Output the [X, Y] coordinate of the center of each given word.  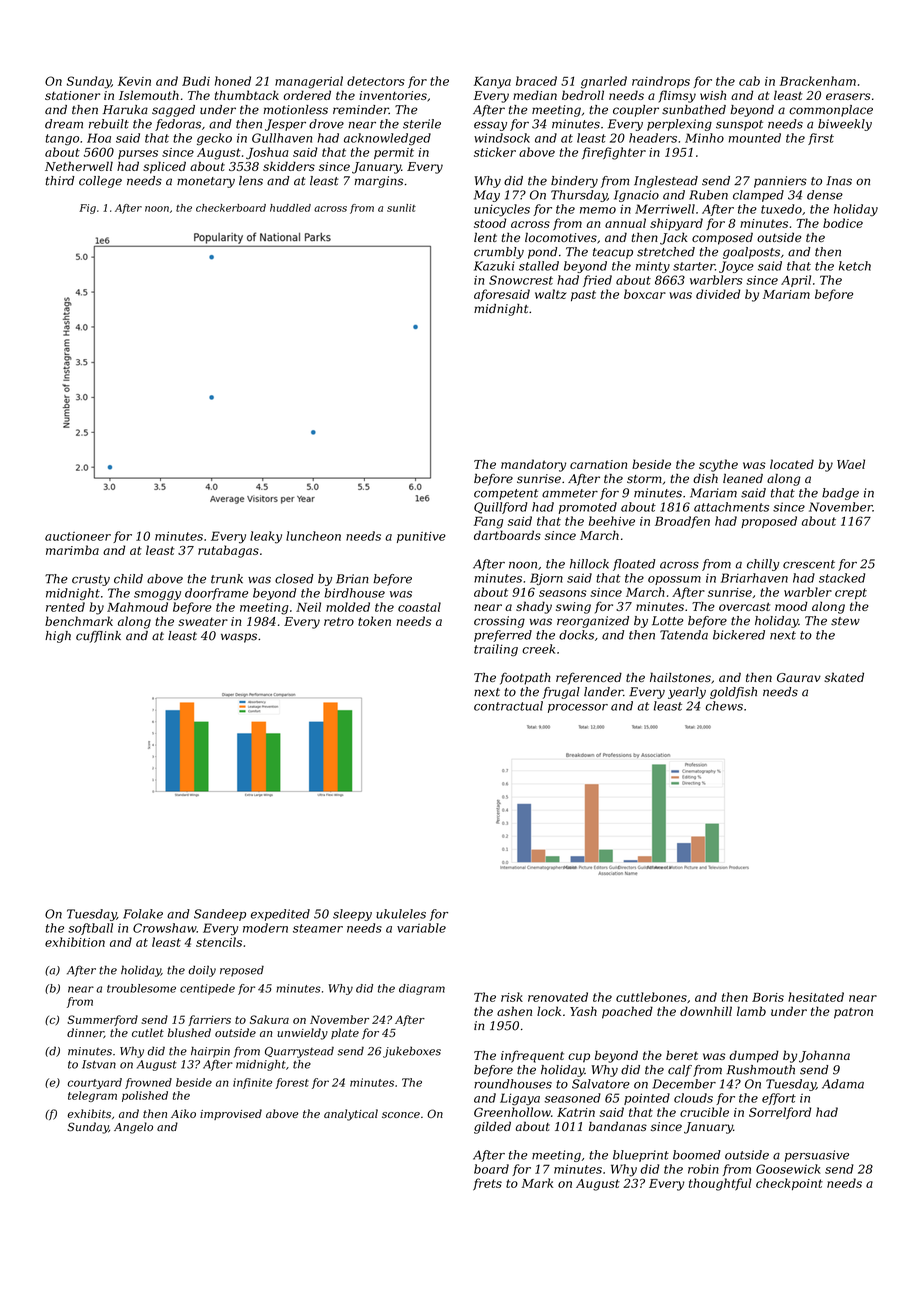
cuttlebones [651, 997]
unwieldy [302, 1034]
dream [64, 124]
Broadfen [682, 522]
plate [345, 1033]
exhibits [89, 1113]
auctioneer [78, 536]
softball [90, 929]
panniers [780, 182]
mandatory [533, 465]
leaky [266, 537]
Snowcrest [521, 280]
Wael [851, 464]
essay [490, 126]
